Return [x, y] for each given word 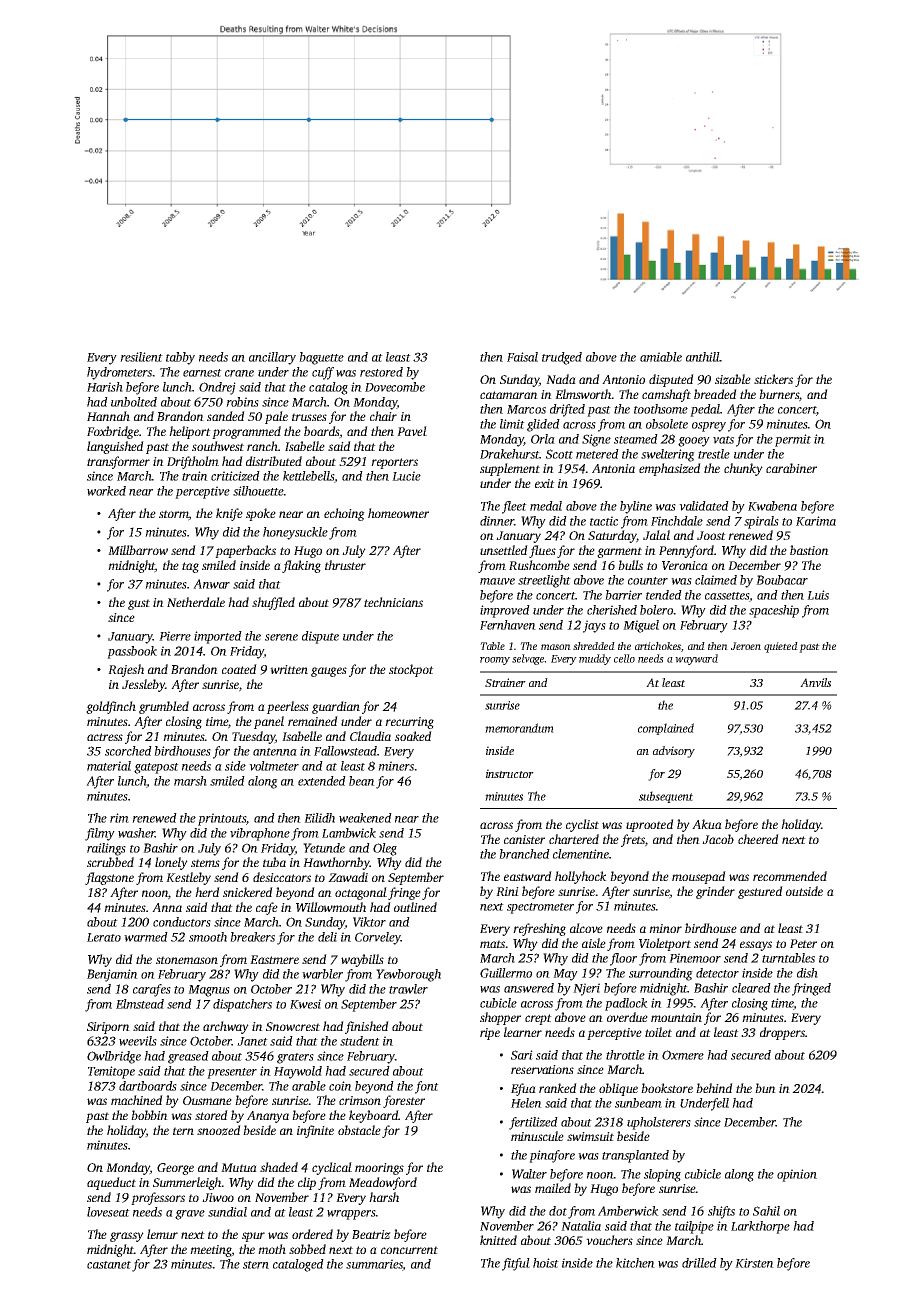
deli [327, 937]
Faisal [522, 357]
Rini [507, 891]
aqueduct [111, 1183]
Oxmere [683, 1055]
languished [115, 447]
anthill [703, 357]
